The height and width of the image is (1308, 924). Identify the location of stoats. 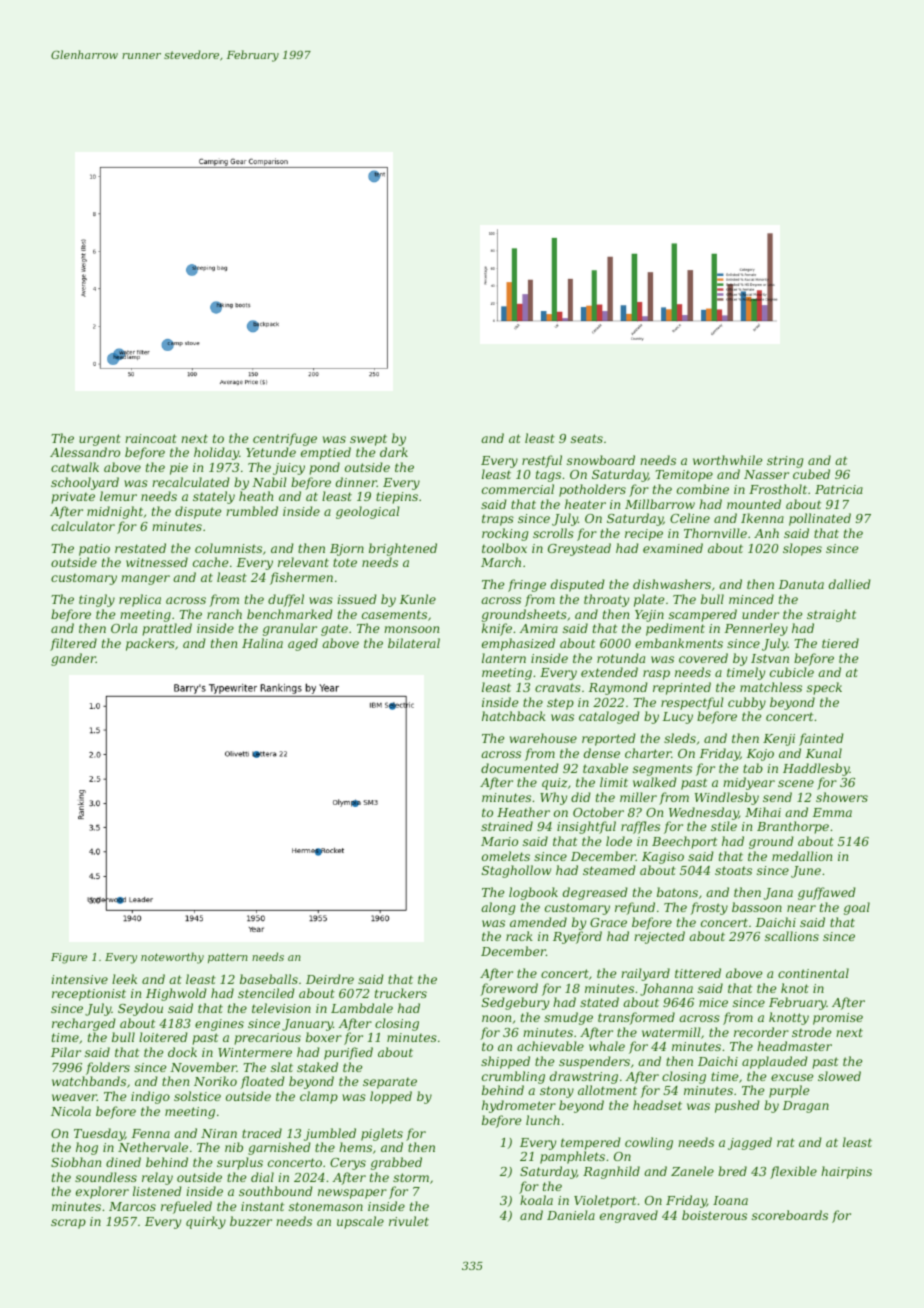
(733, 870).
